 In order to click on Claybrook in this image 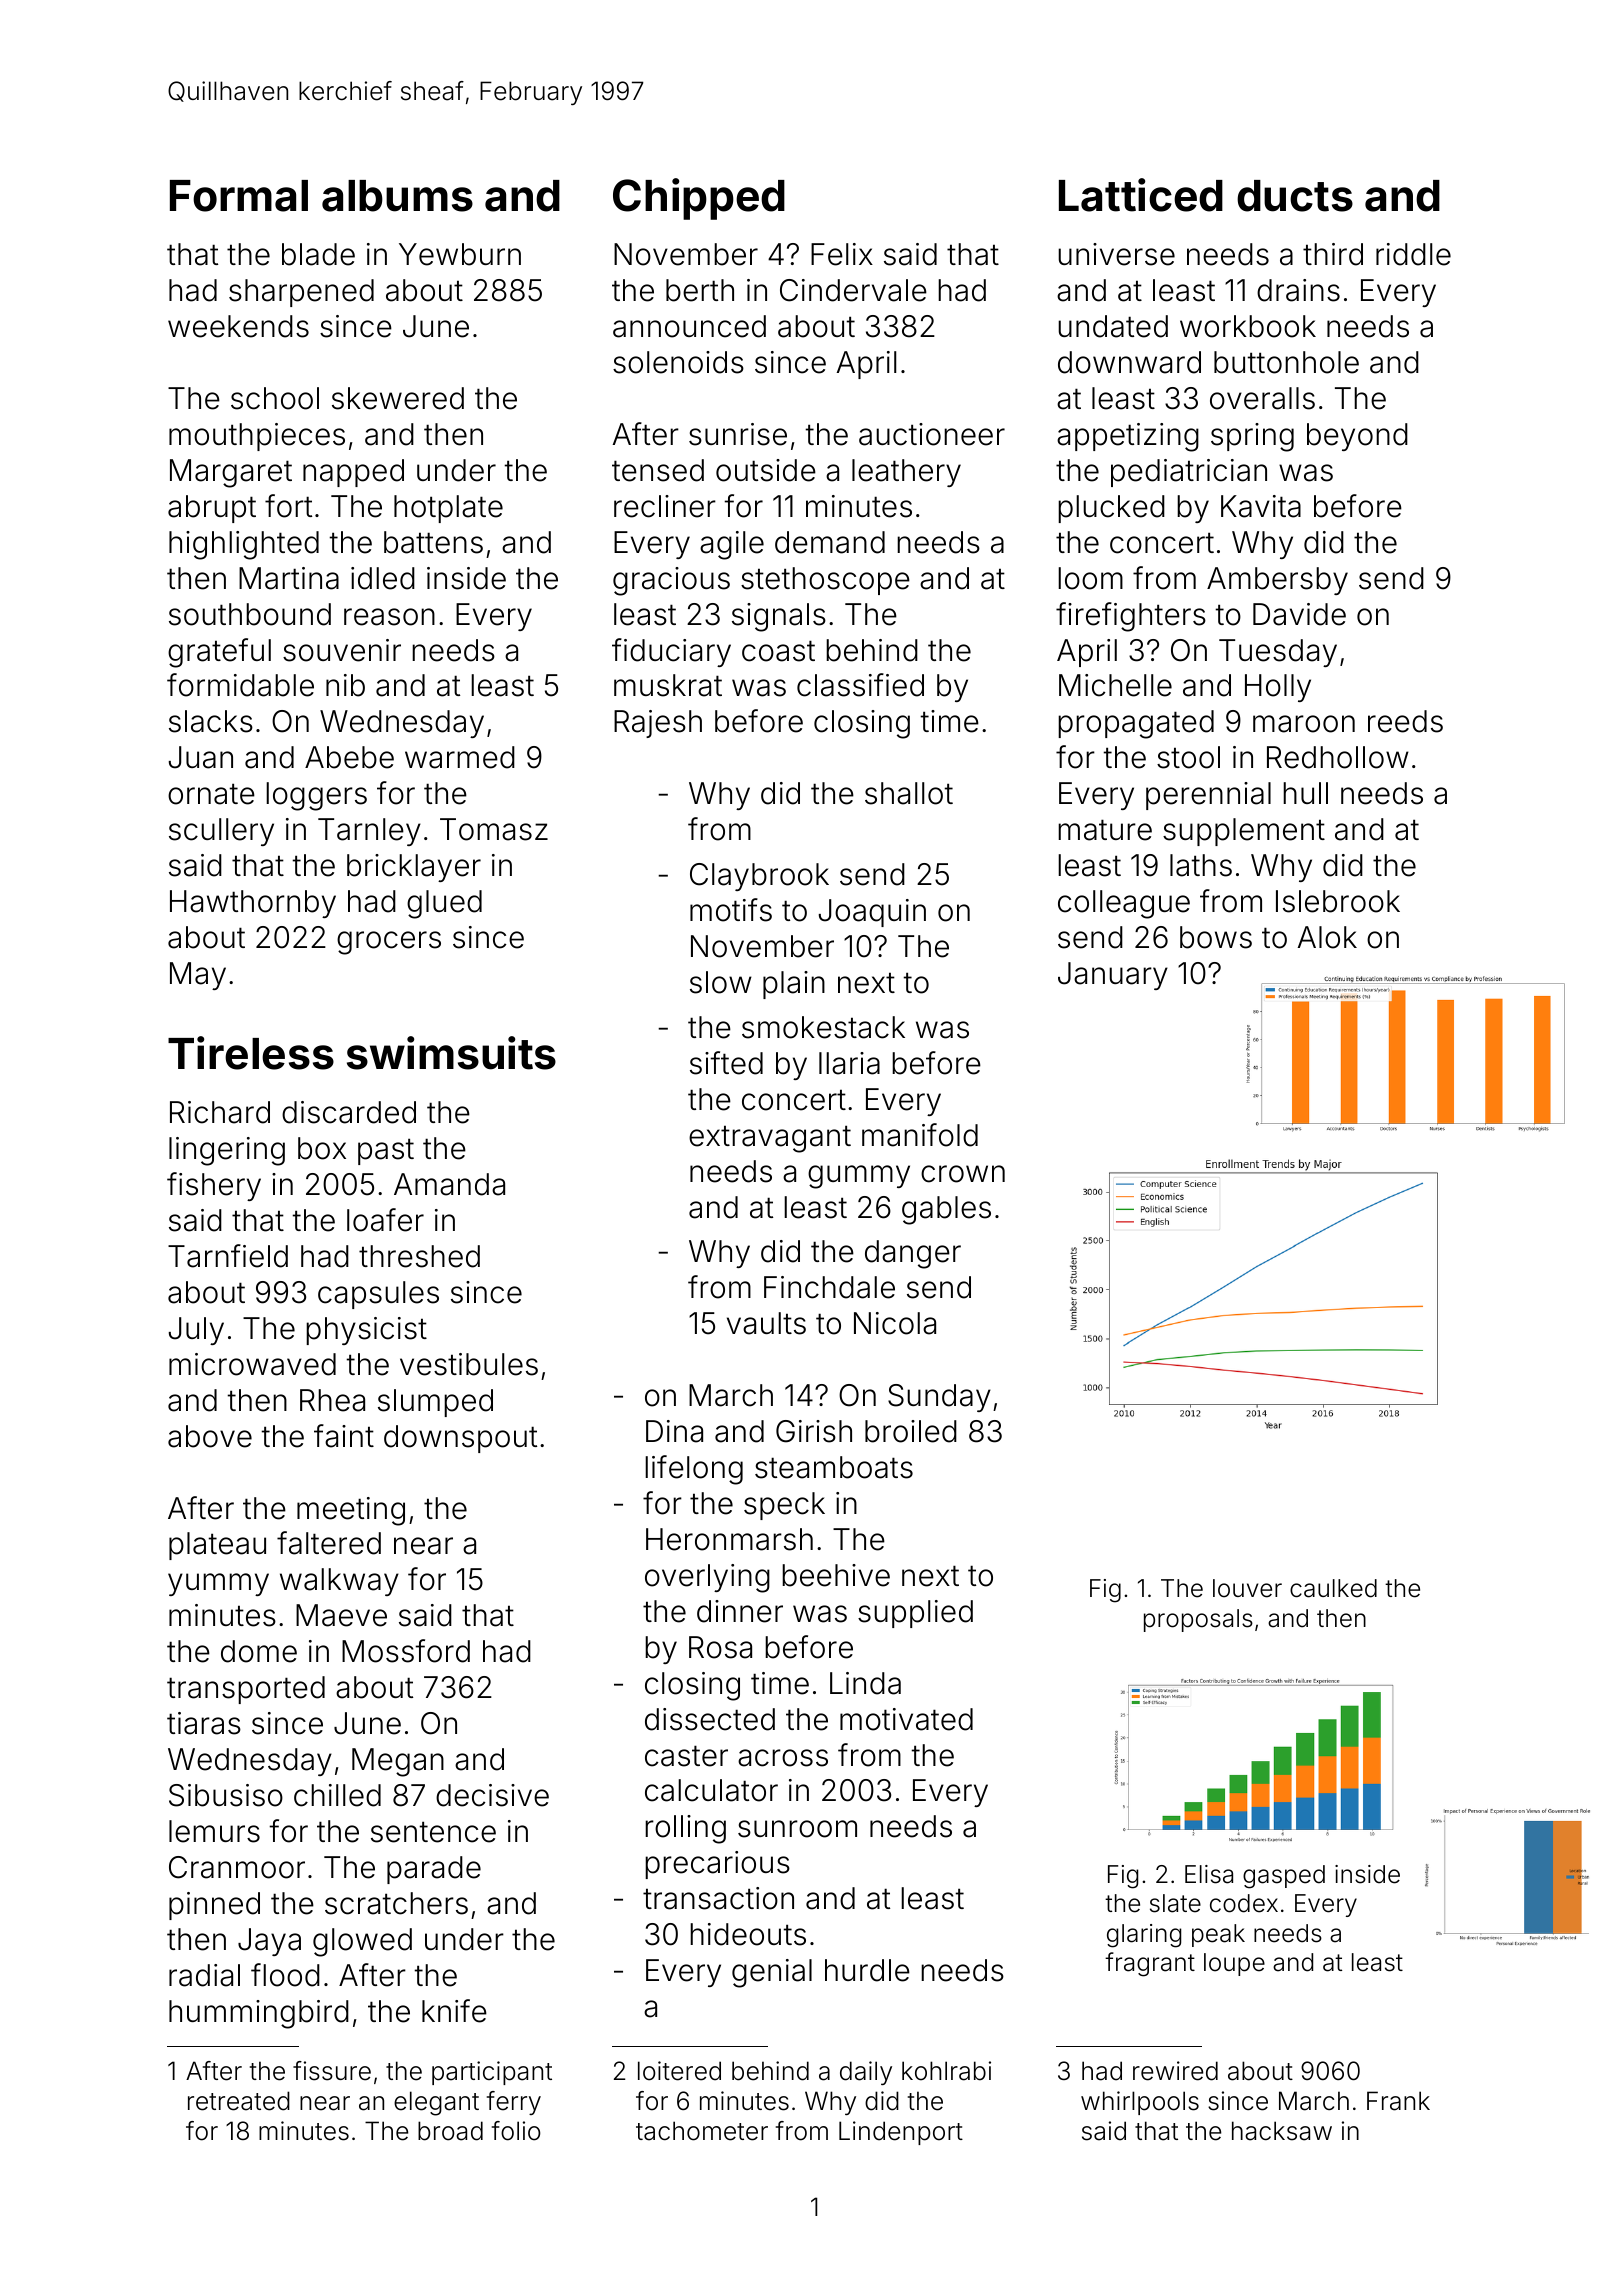, I will do `click(759, 877)`.
